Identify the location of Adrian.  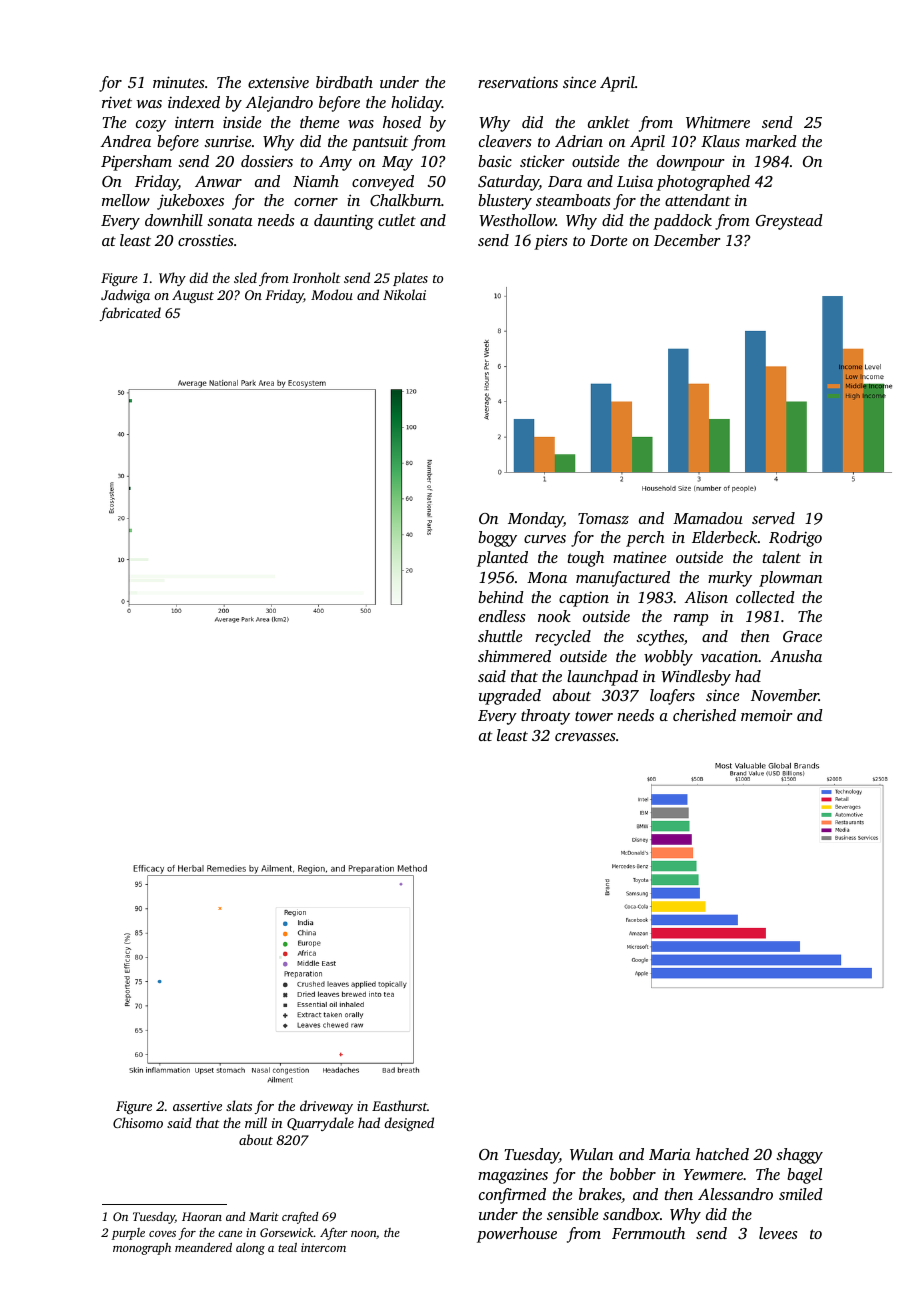
(579, 141).
